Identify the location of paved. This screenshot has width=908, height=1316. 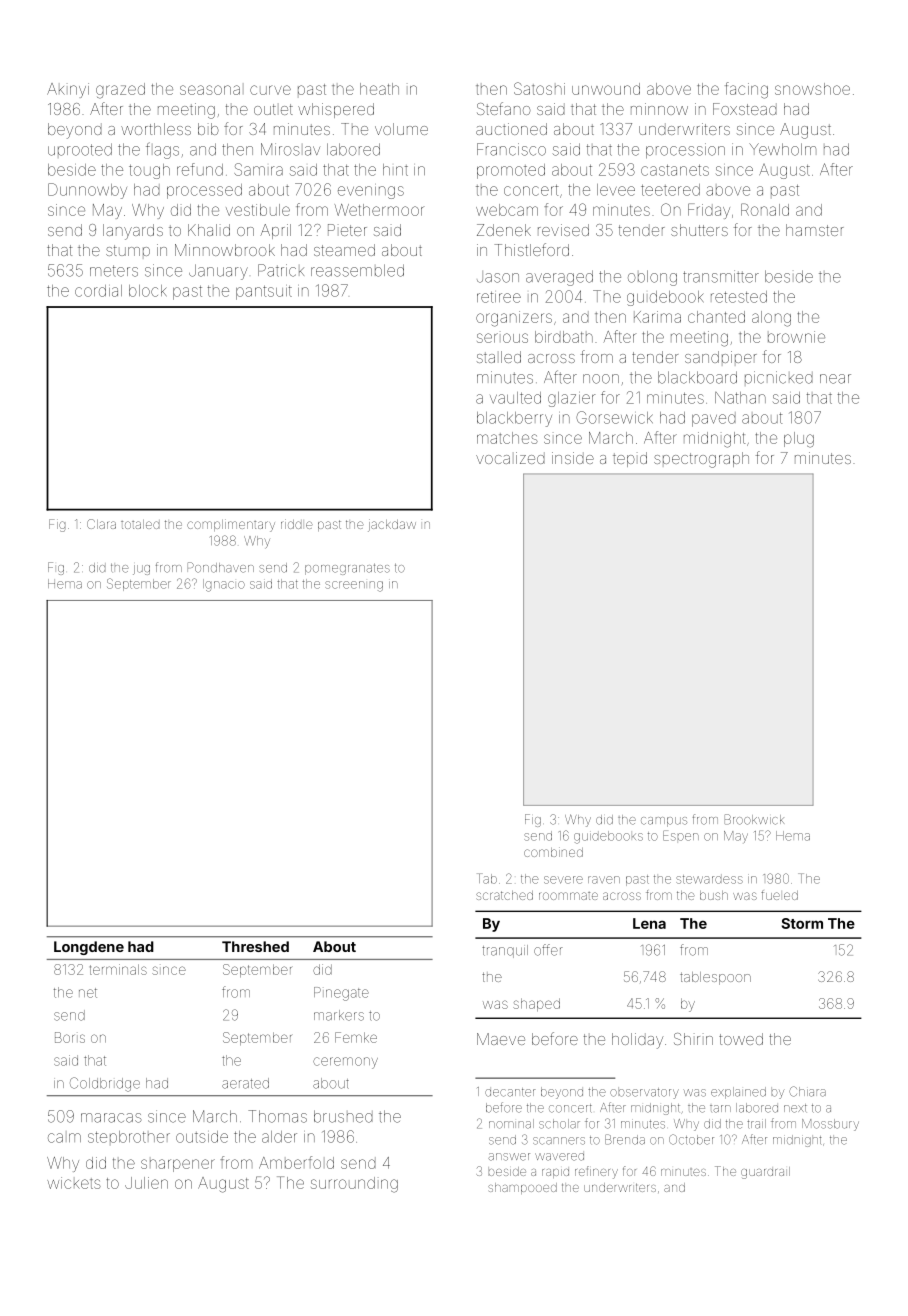
(714, 419).
